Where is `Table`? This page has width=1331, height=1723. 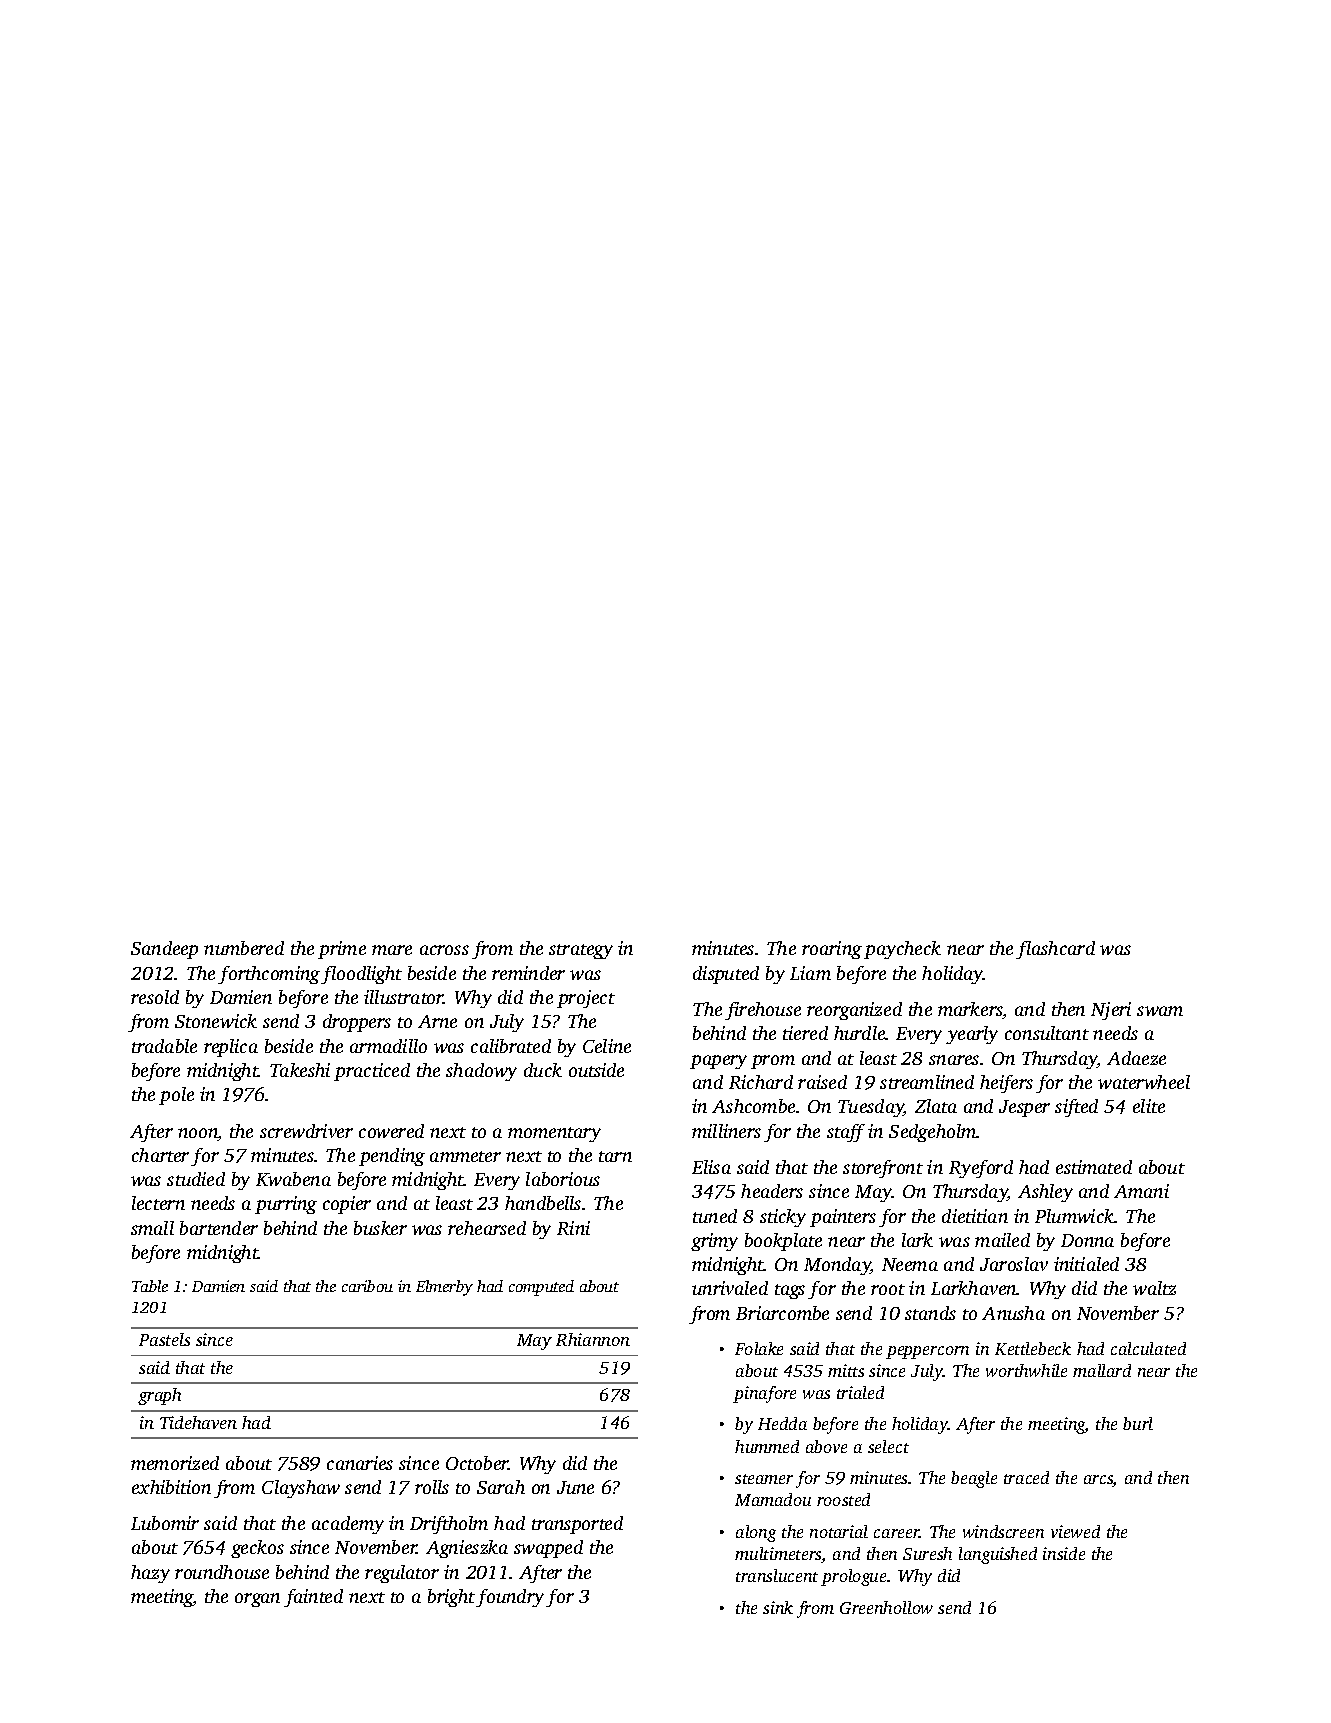 Table is located at coordinates (150, 1286).
